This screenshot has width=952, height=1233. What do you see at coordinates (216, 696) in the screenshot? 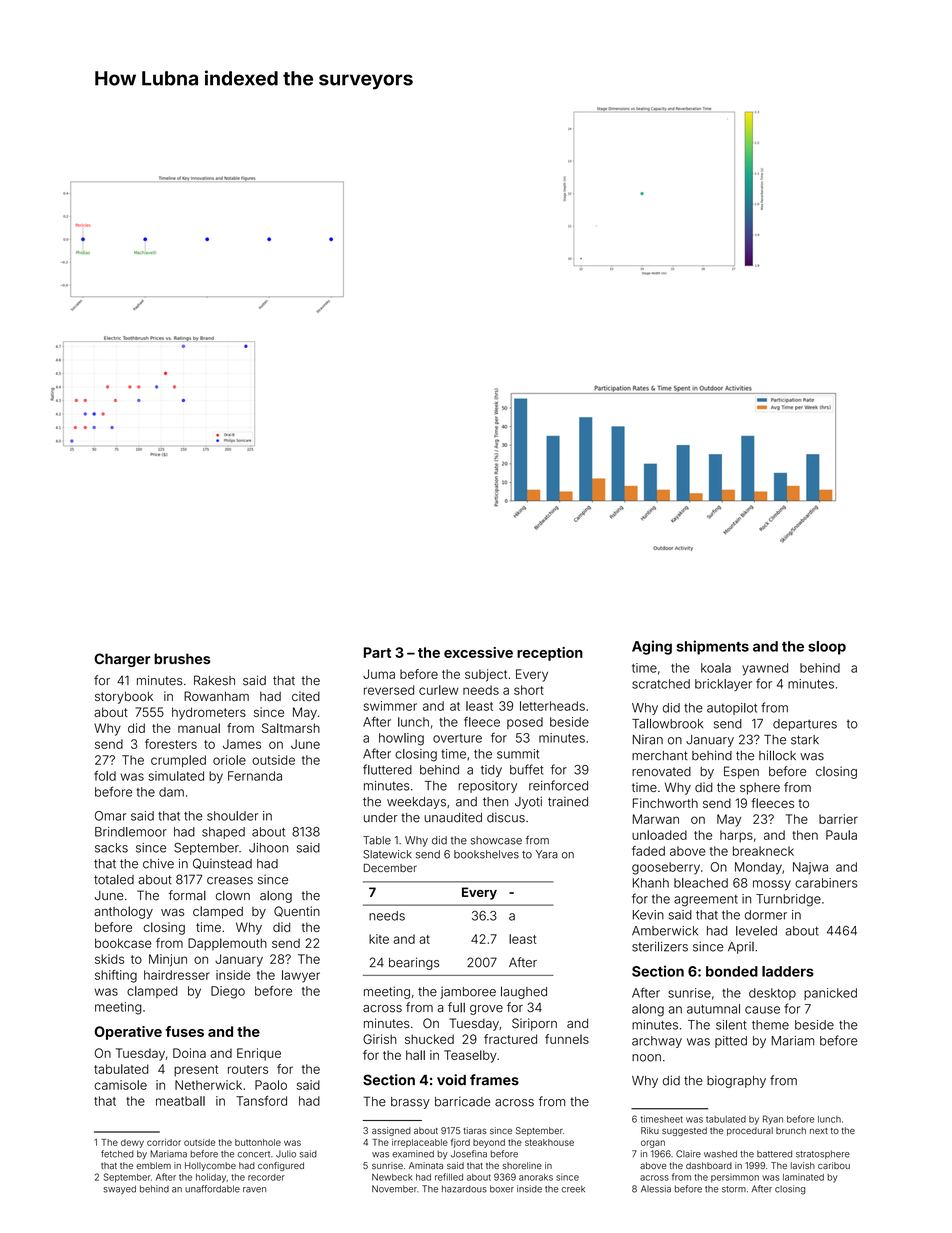
I see `Rowanham` at bounding box center [216, 696].
